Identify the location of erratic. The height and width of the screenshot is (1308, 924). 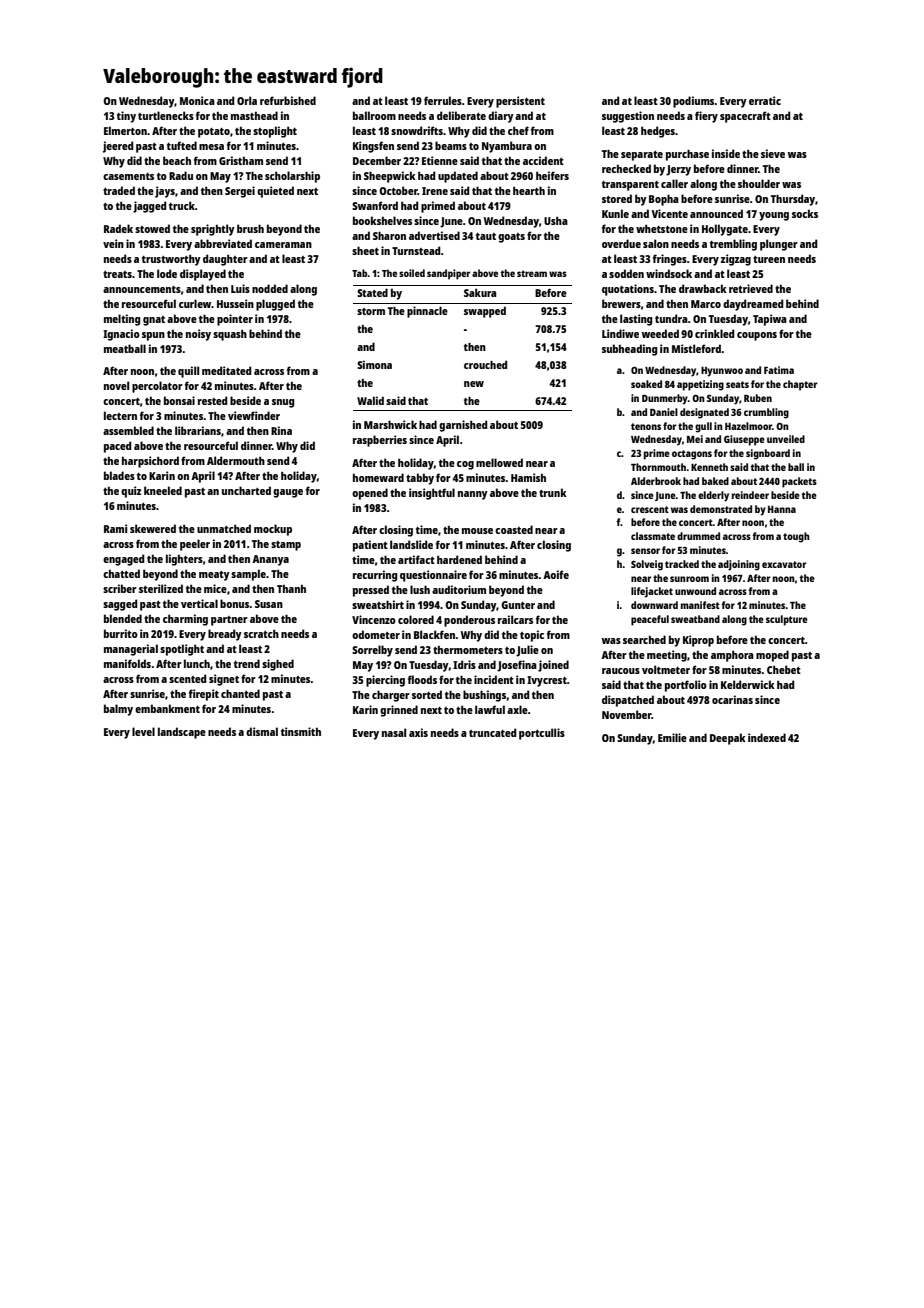
(765, 100).
